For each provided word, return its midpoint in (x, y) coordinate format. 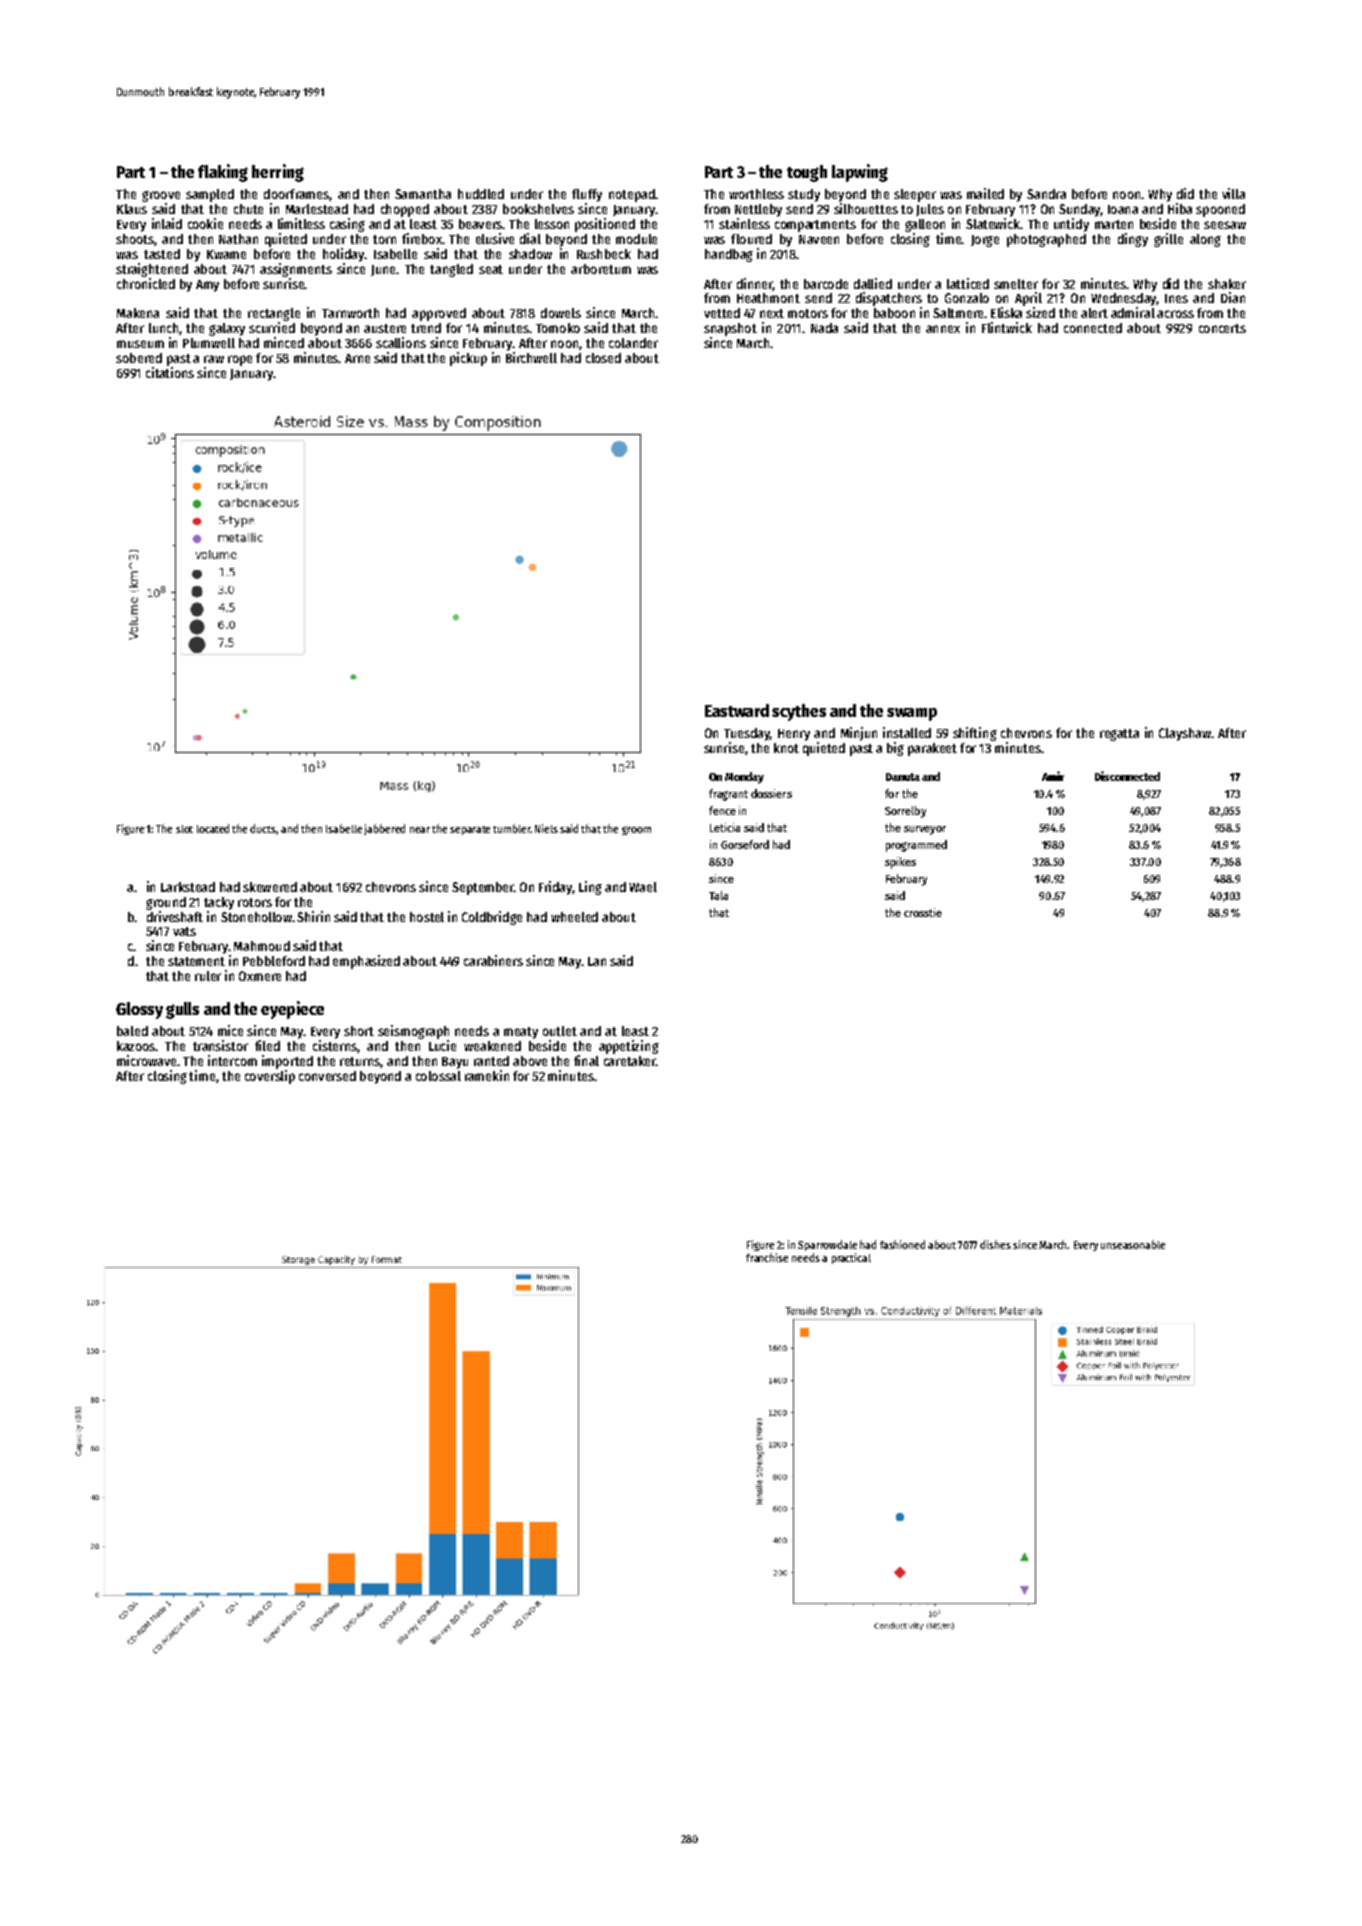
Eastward (737, 710)
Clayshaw (1185, 734)
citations (170, 372)
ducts (263, 829)
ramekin (487, 1075)
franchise (767, 1257)
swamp (912, 714)
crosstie (923, 912)
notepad (632, 195)
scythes (799, 712)
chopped (405, 210)
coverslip (270, 1077)
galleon (925, 225)
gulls (182, 1010)
